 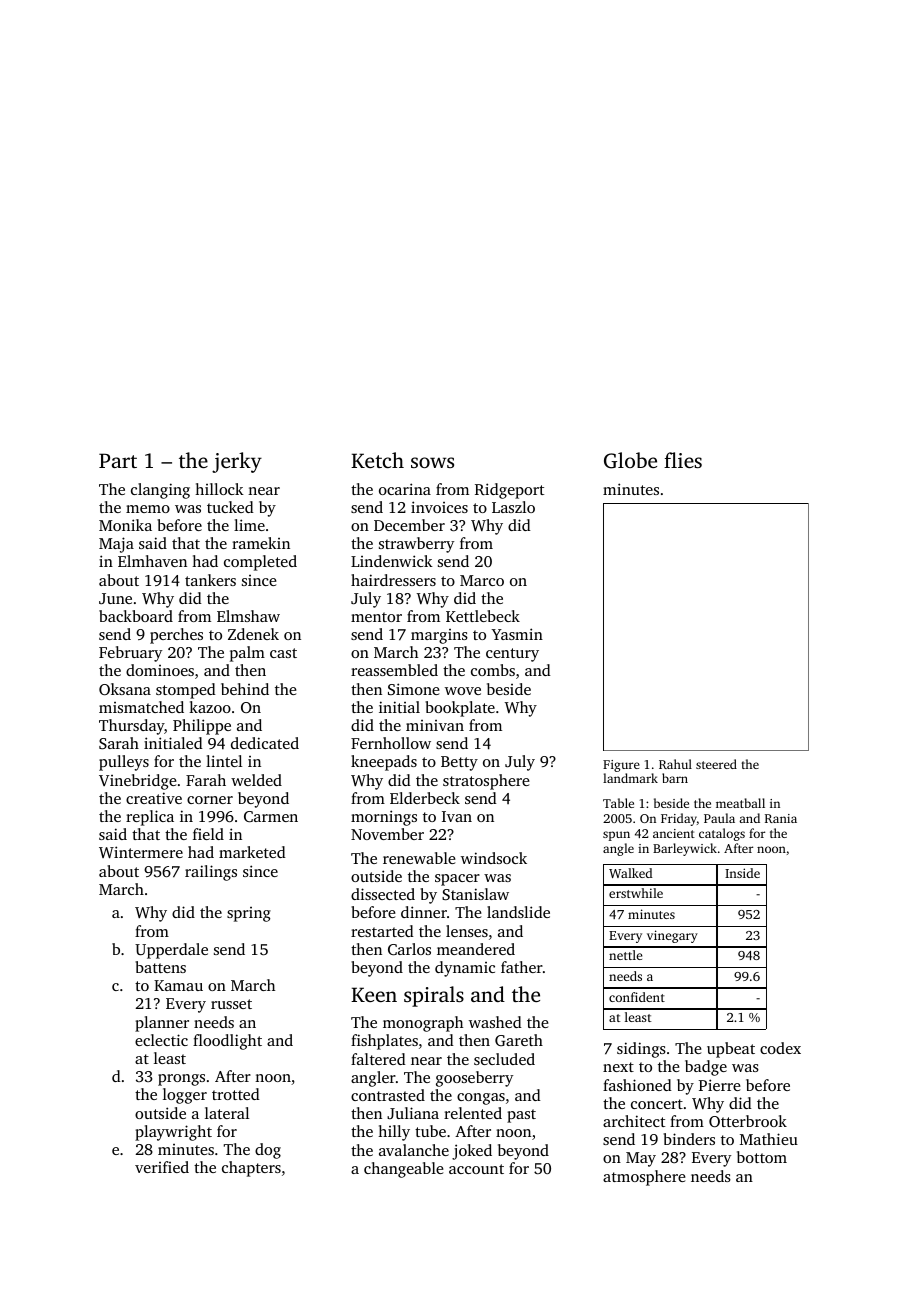 What do you see at coordinates (404, 1170) in the document?
I see `changeable` at bounding box center [404, 1170].
